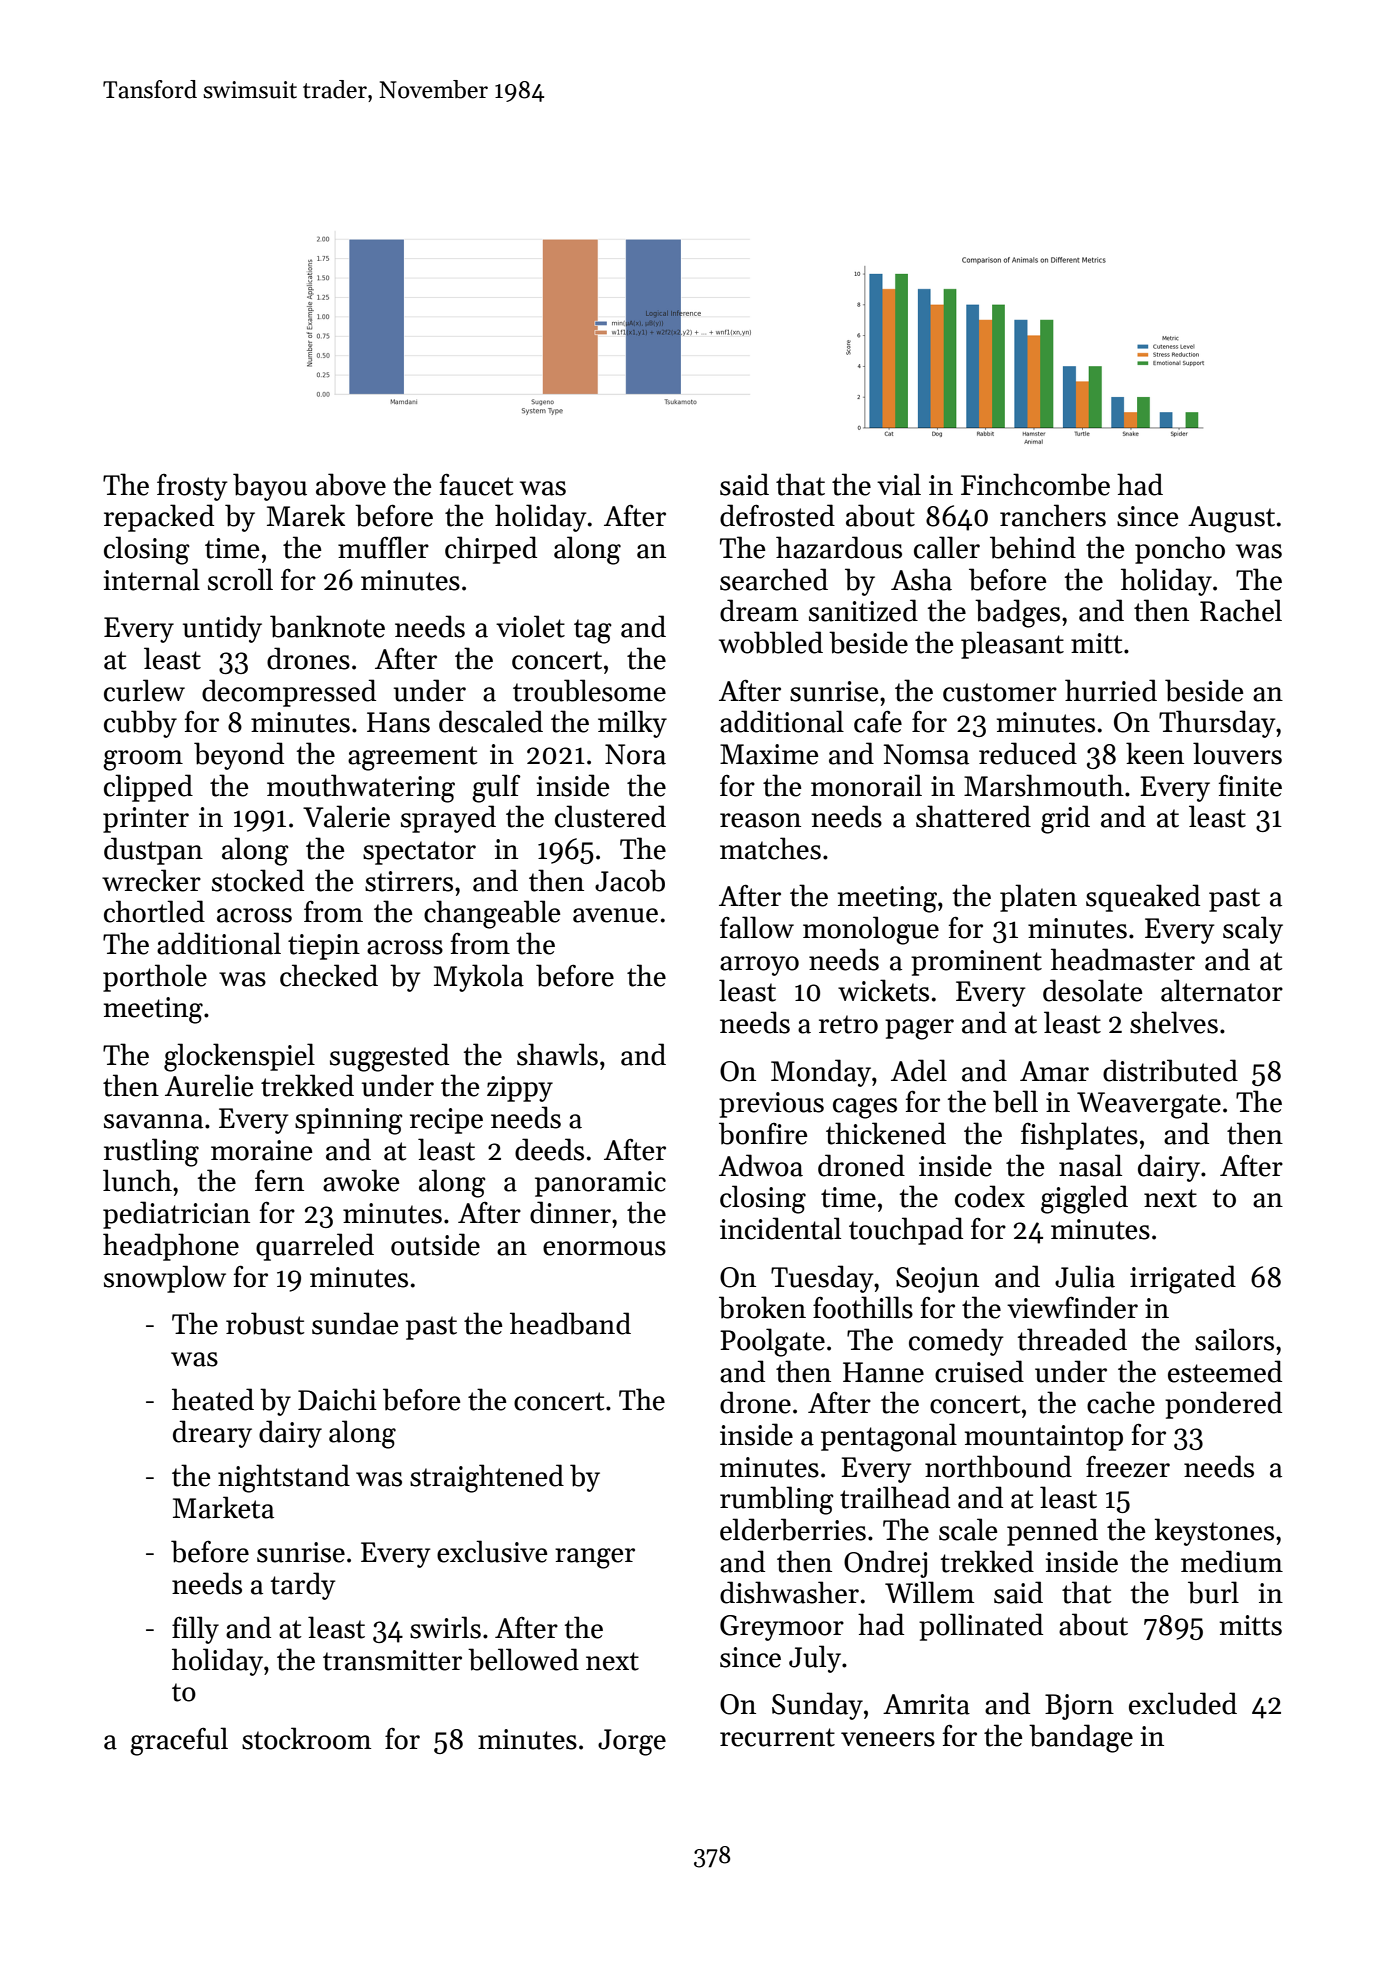 Image resolution: width=1386 pixels, height=1969 pixels. I want to click on vial, so click(899, 484).
